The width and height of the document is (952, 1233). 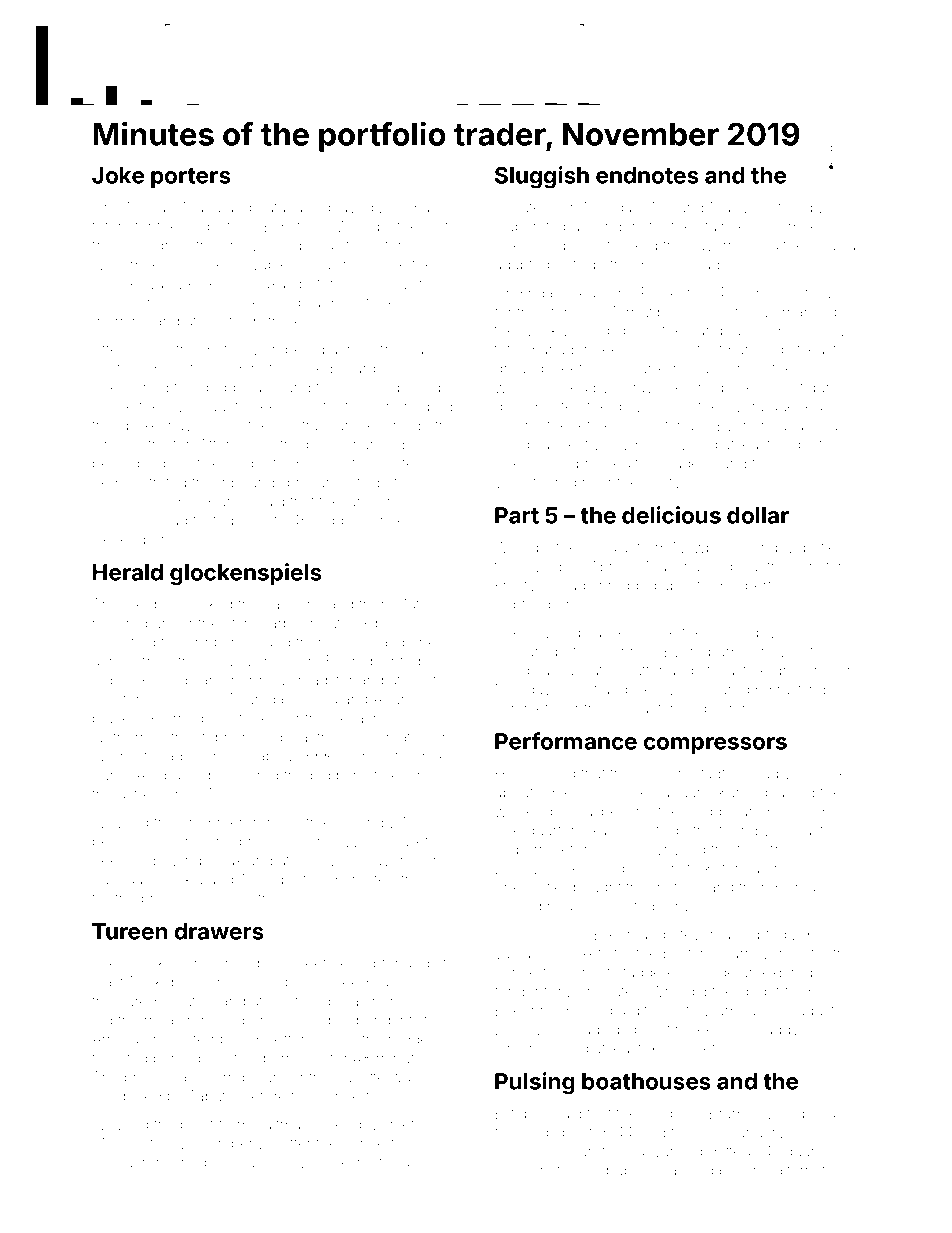 I want to click on Part, so click(x=517, y=515).
